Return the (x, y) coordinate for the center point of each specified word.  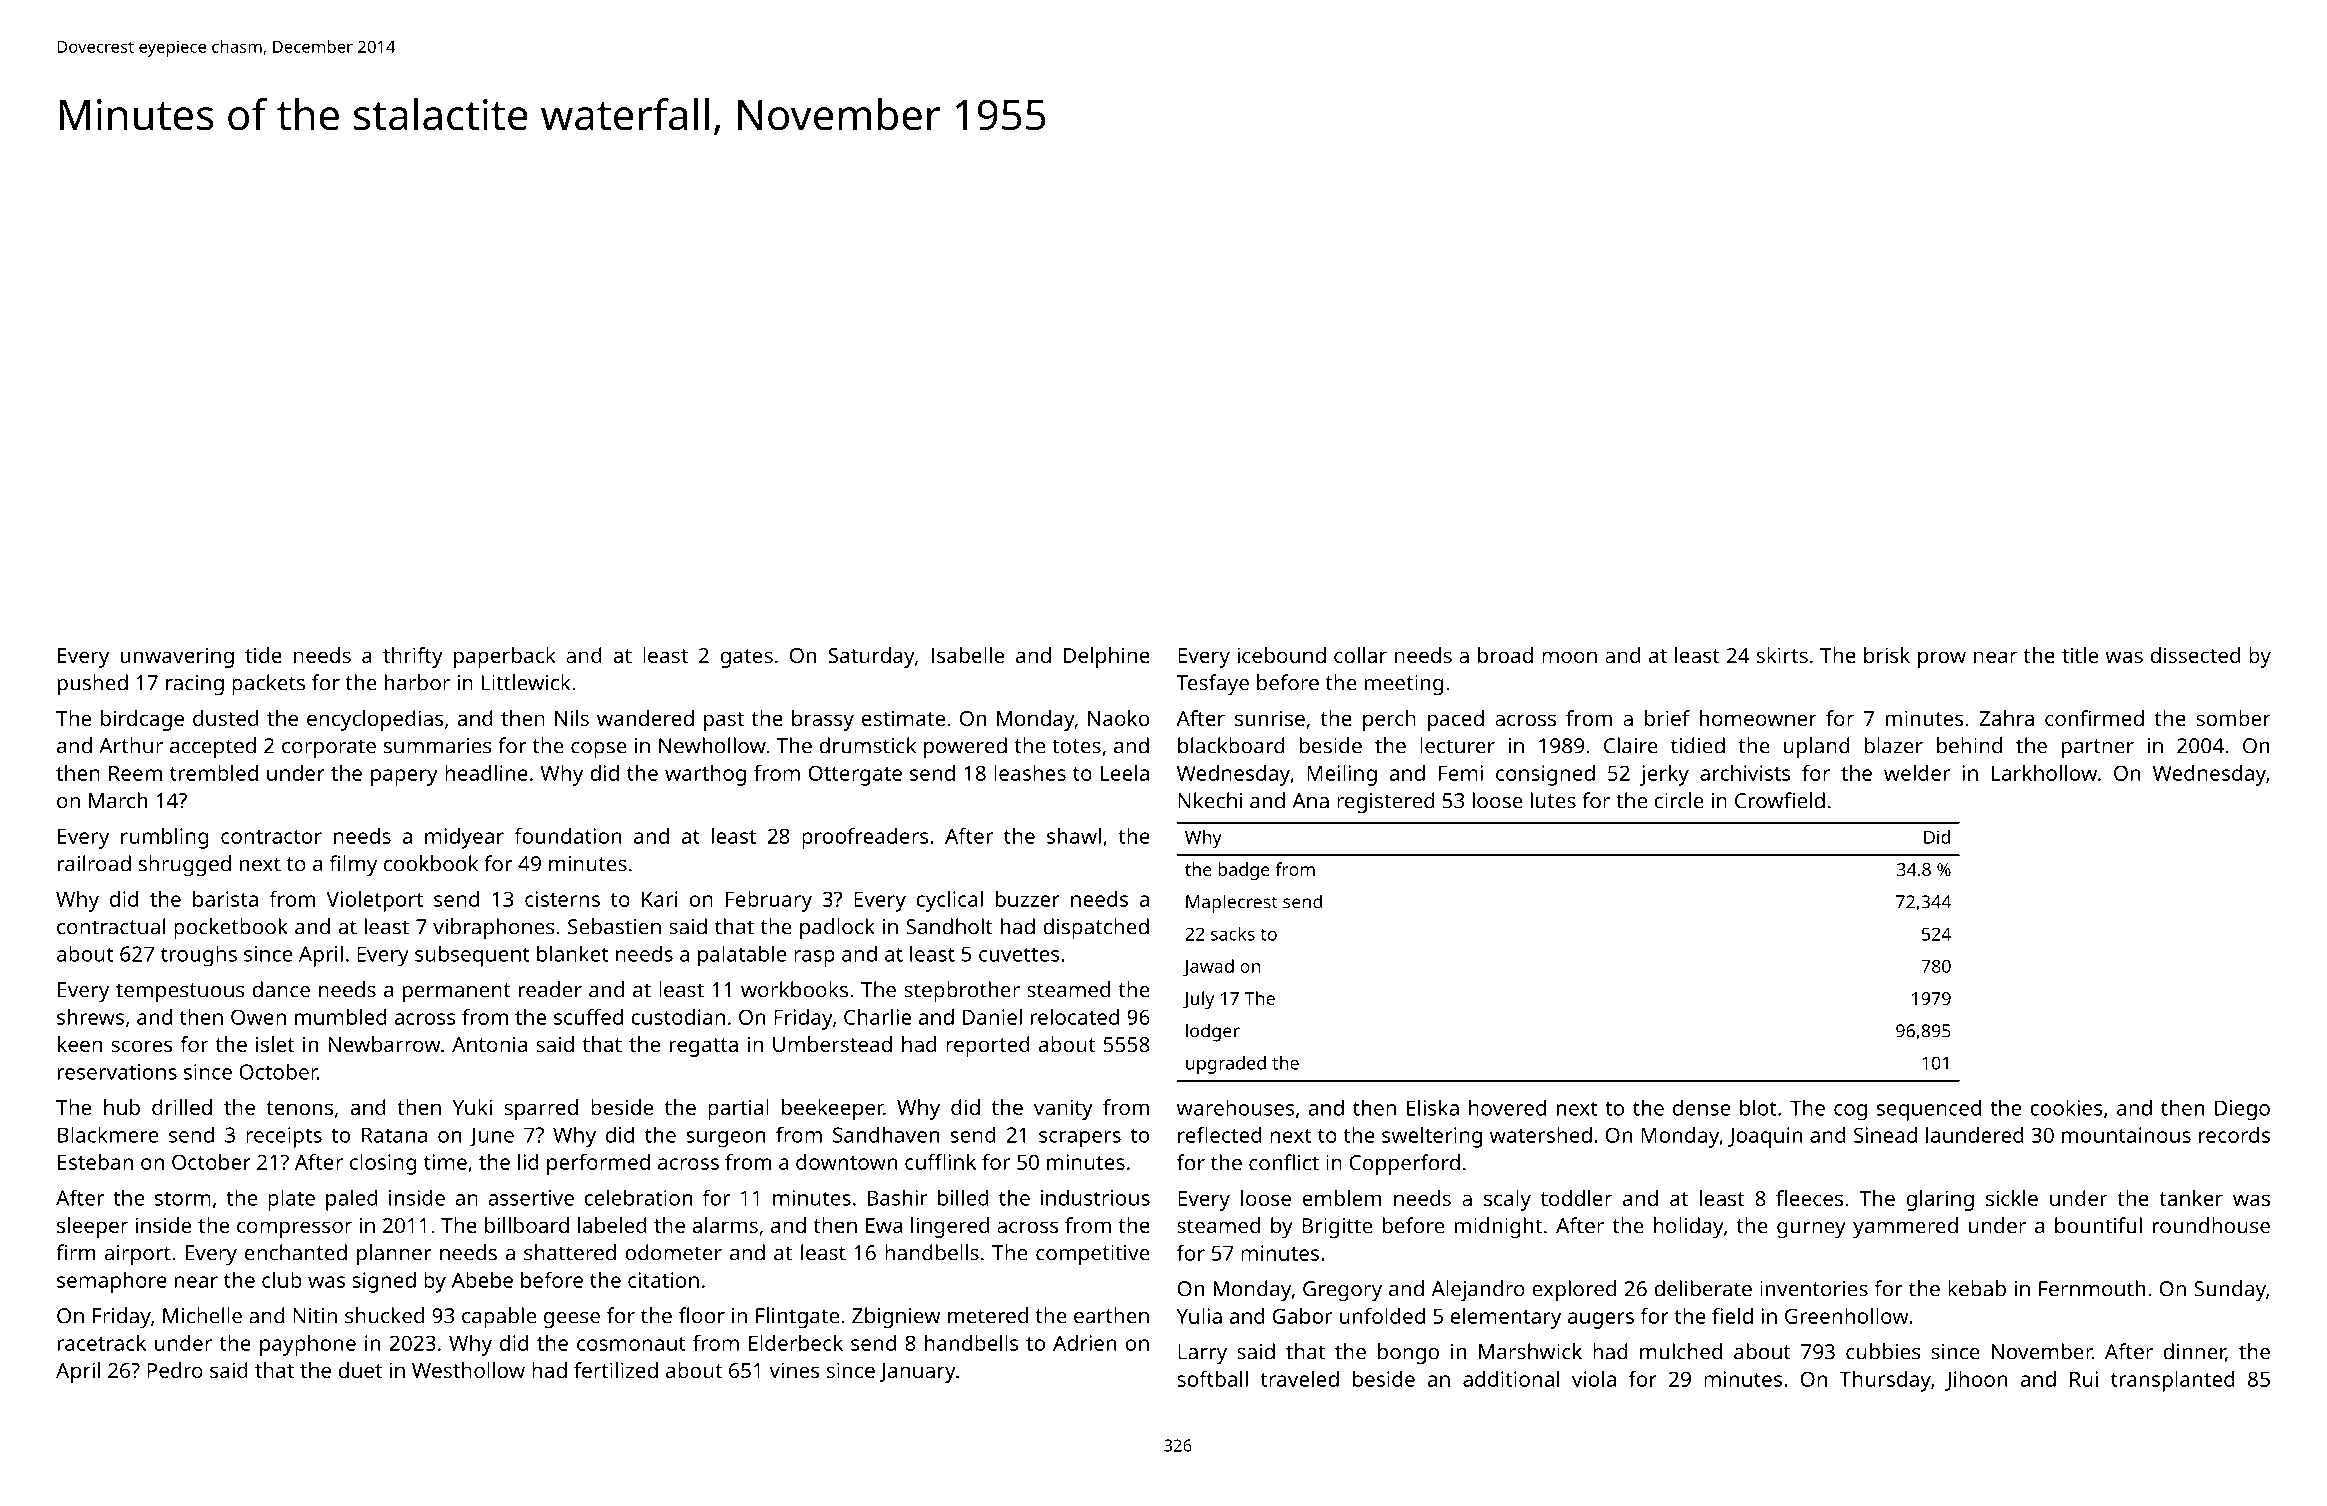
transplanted (2173, 1381)
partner (2098, 749)
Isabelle (968, 655)
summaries (438, 746)
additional (1511, 1379)
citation (663, 1280)
